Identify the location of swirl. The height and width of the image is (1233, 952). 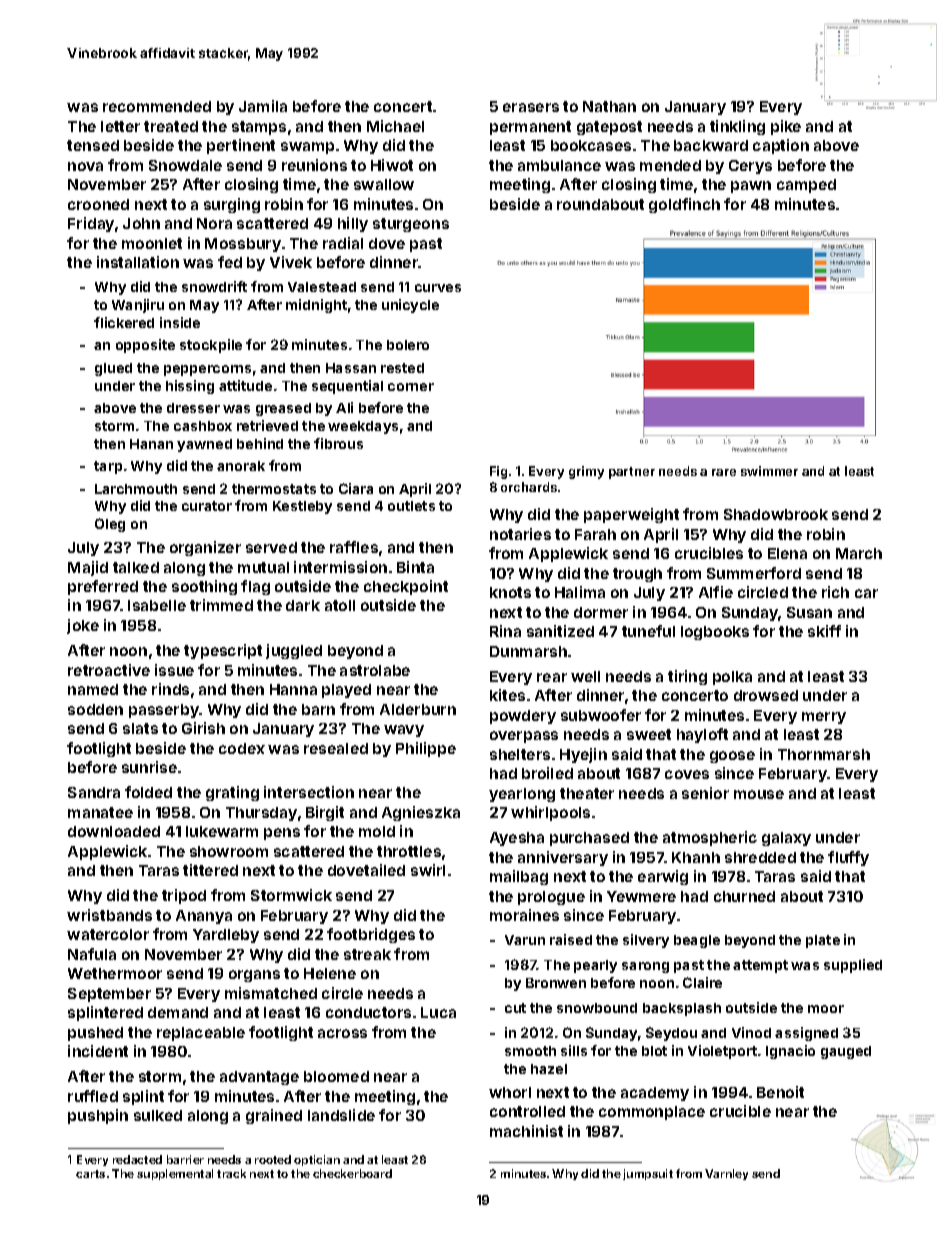
(428, 870).
